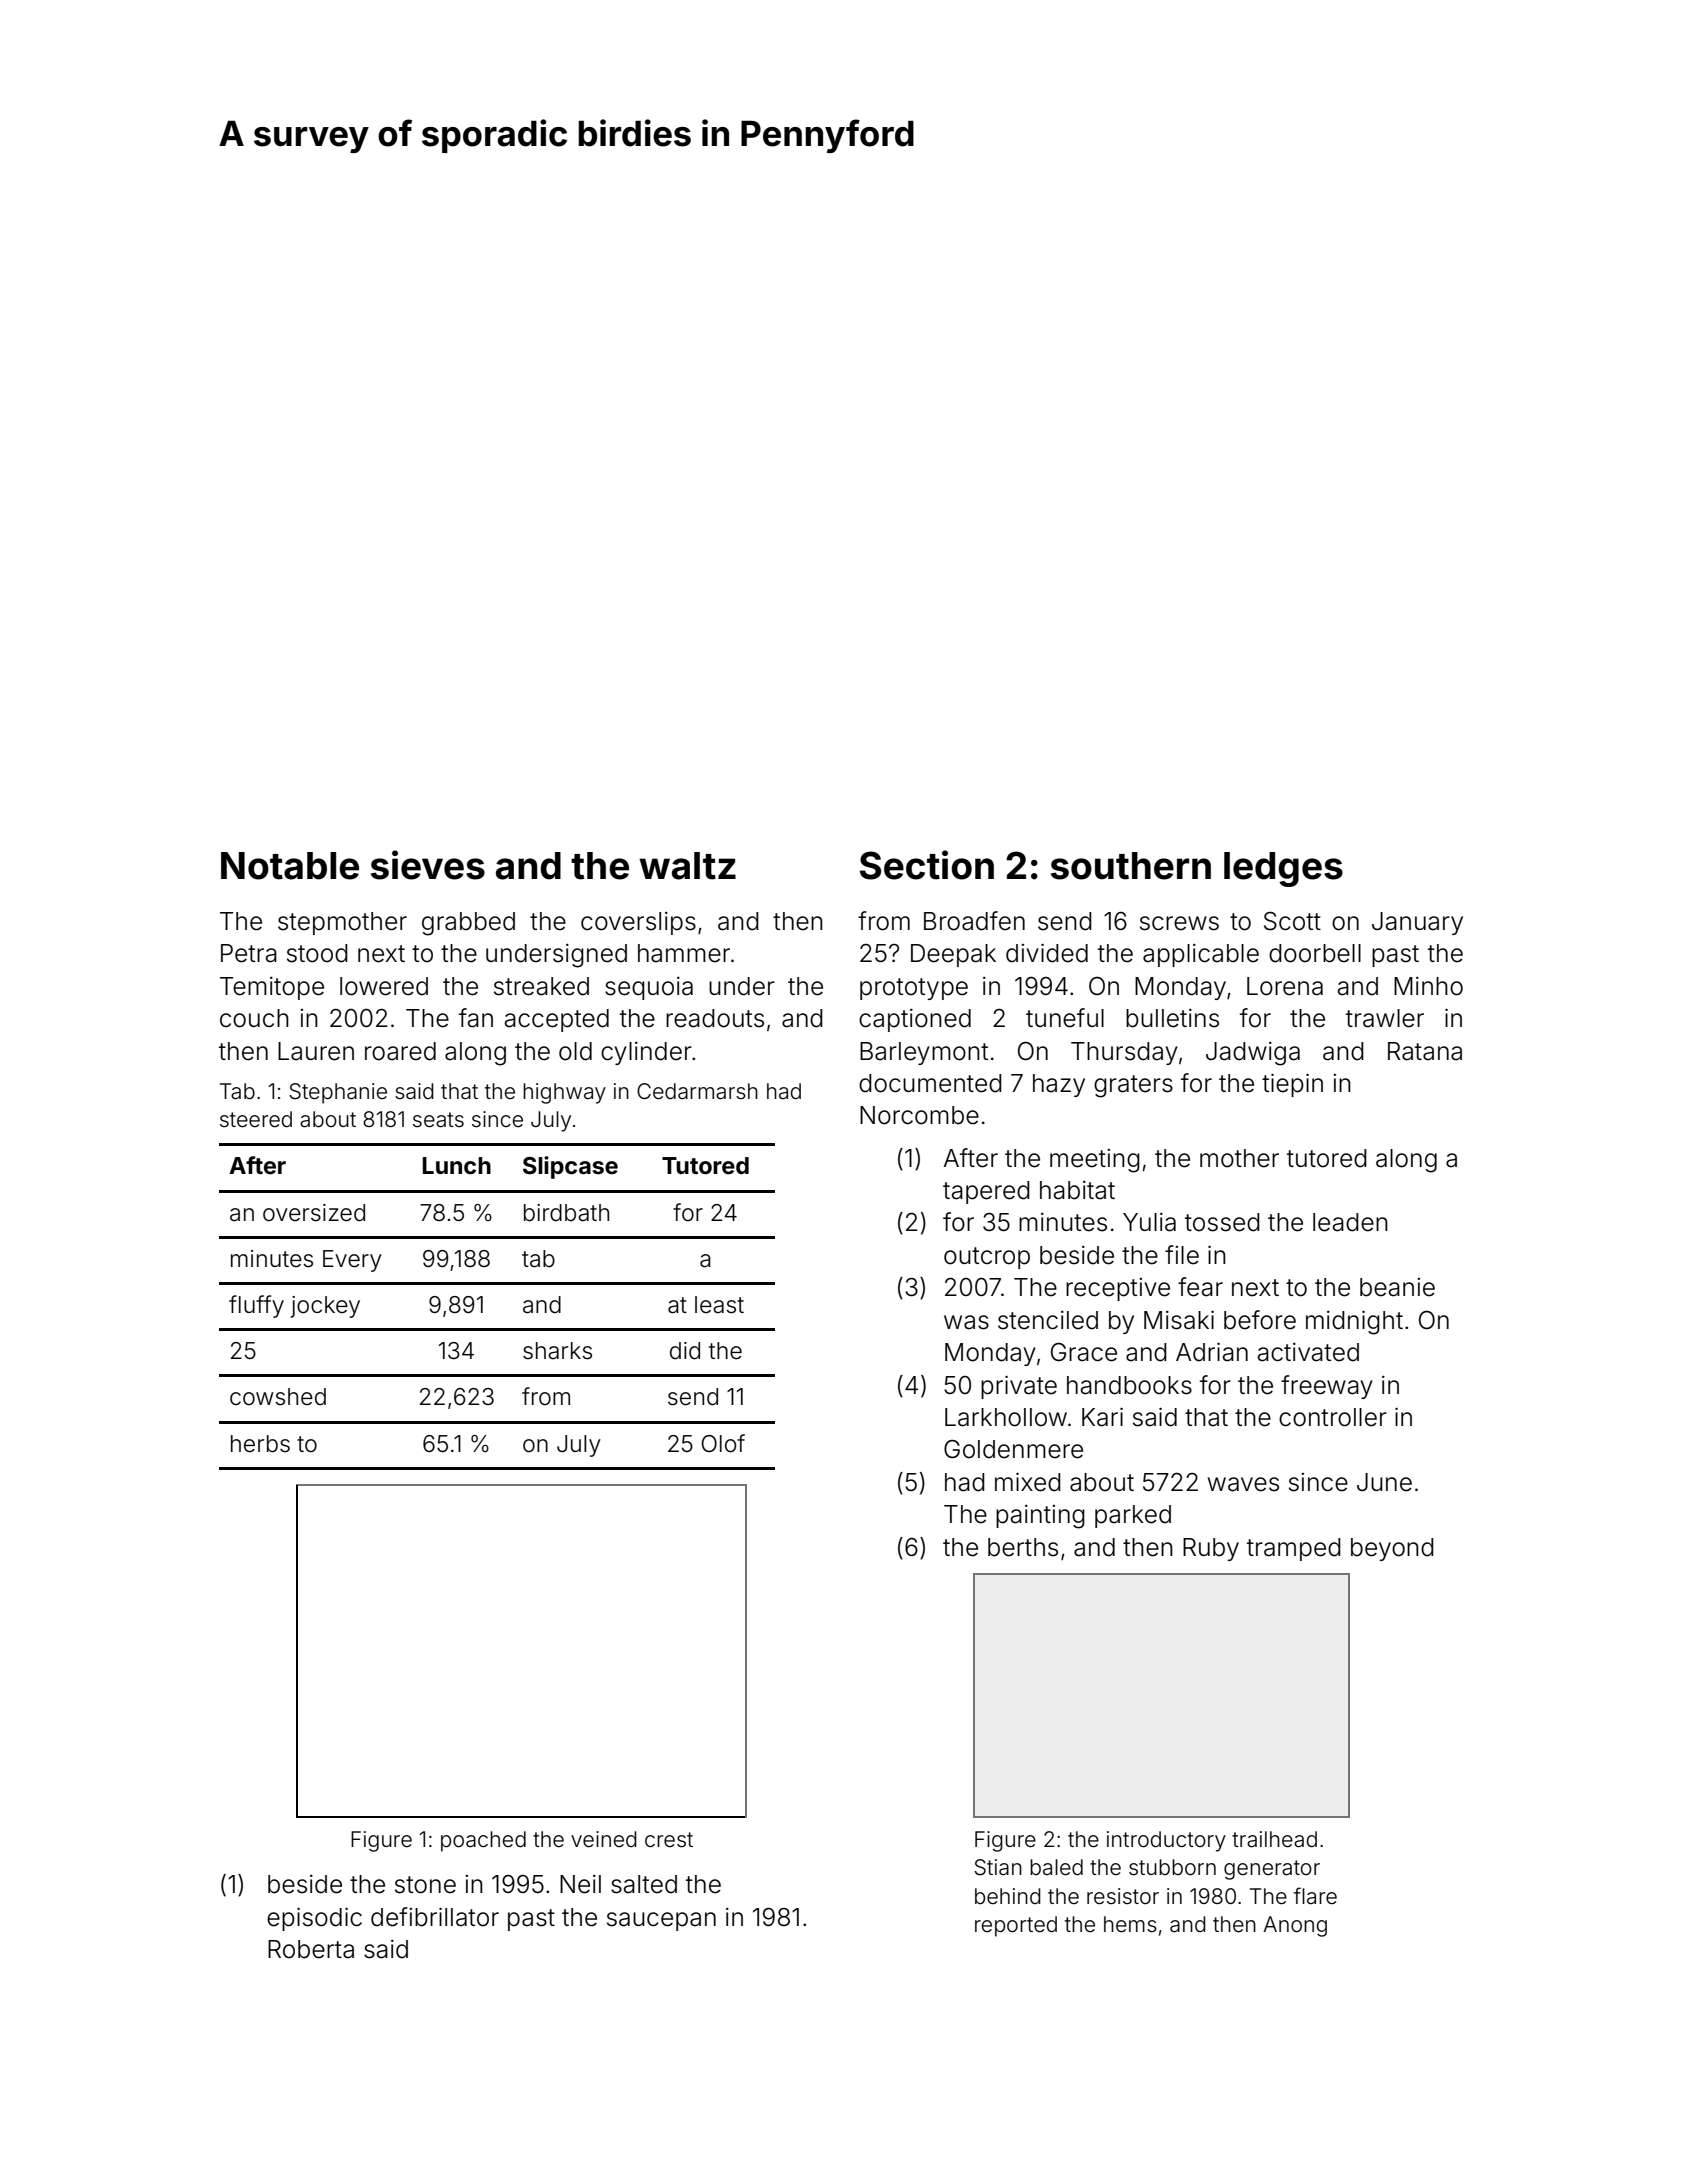 The height and width of the screenshot is (2178, 1683). Describe the element at coordinates (669, 1840) in the screenshot. I see `crest` at that location.
